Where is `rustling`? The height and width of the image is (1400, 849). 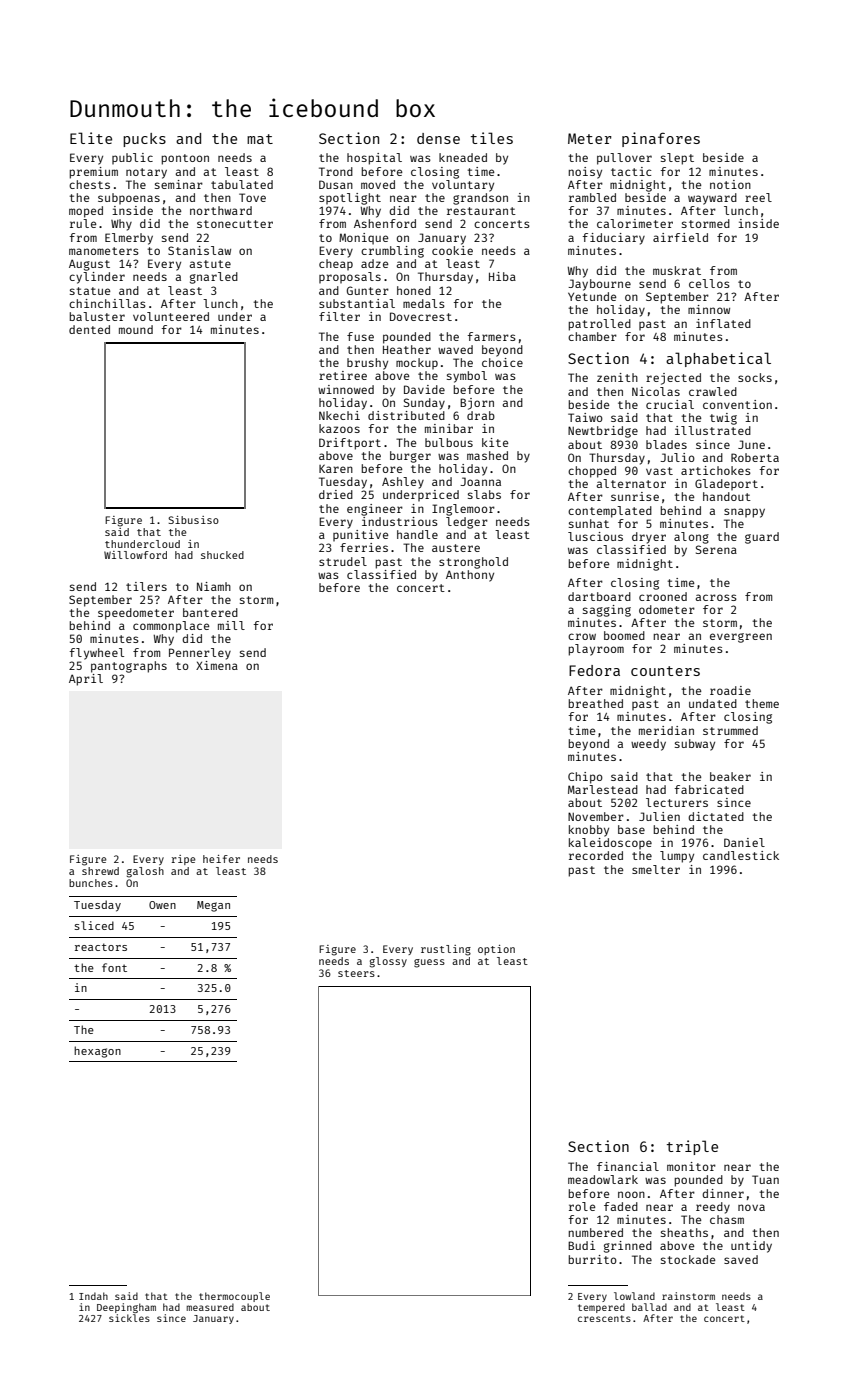
rustling is located at coordinates (446, 950).
